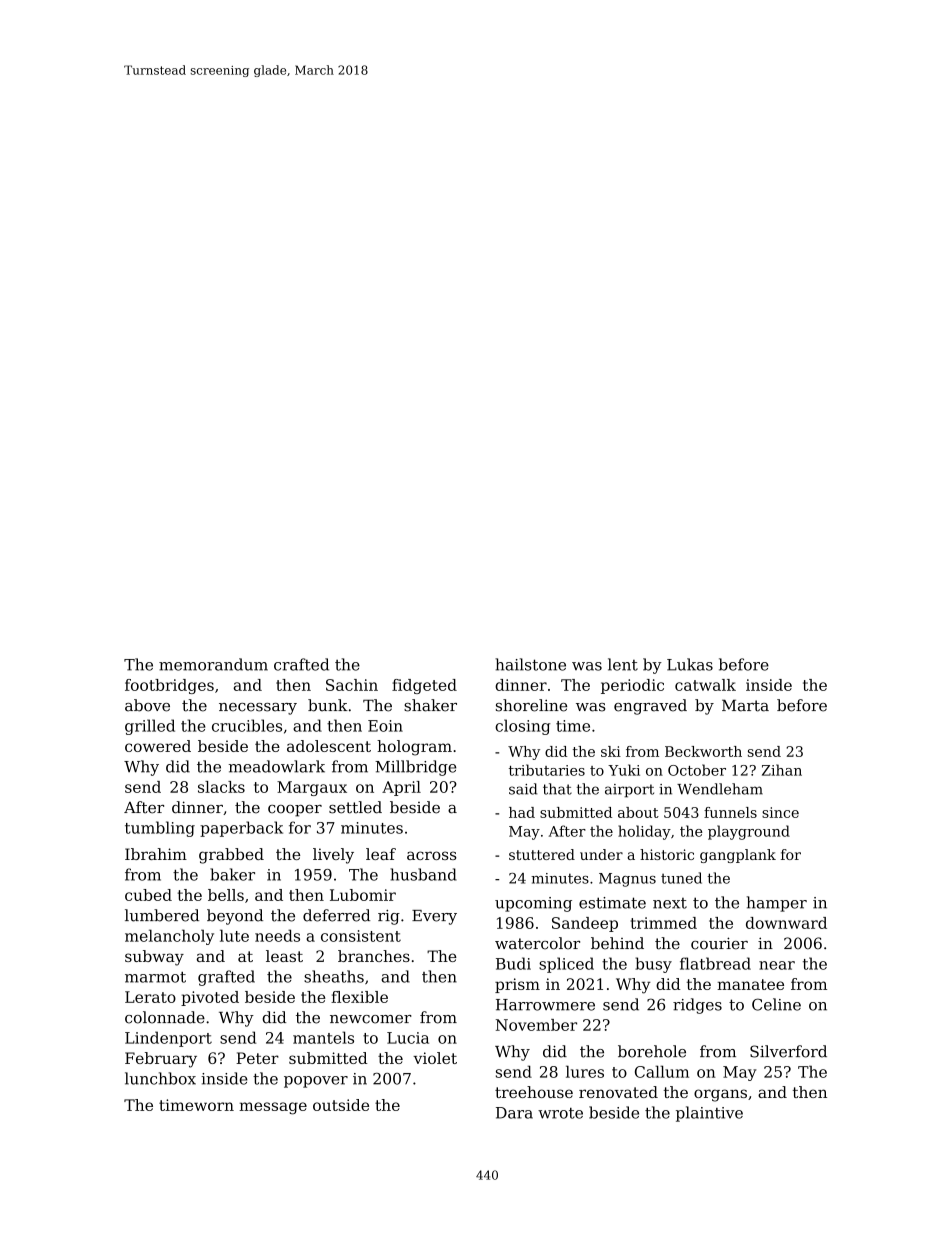 Image resolution: width=952 pixels, height=1233 pixels. I want to click on playground, so click(749, 832).
